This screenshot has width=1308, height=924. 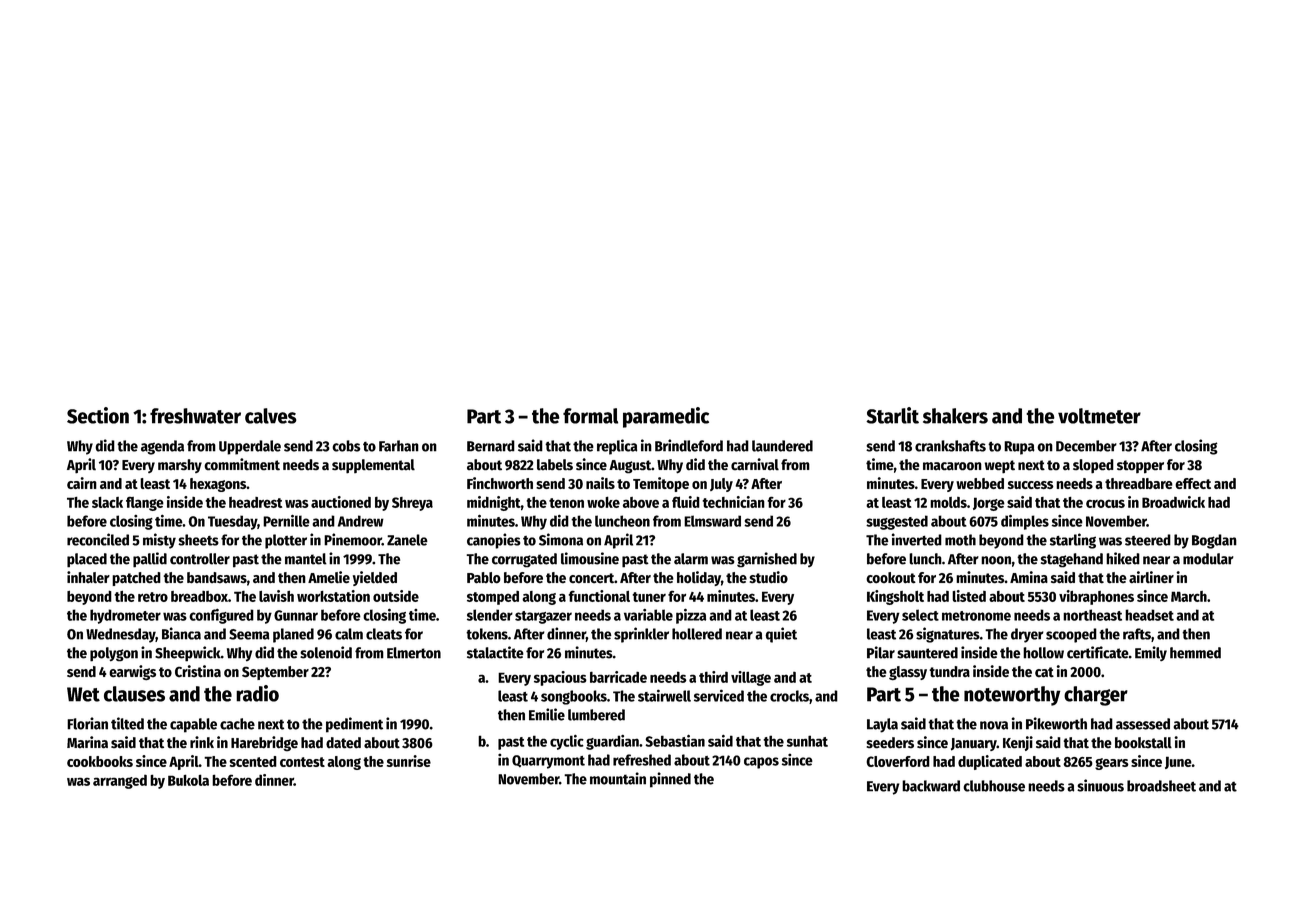 What do you see at coordinates (1195, 653) in the screenshot?
I see `hemmed` at bounding box center [1195, 653].
